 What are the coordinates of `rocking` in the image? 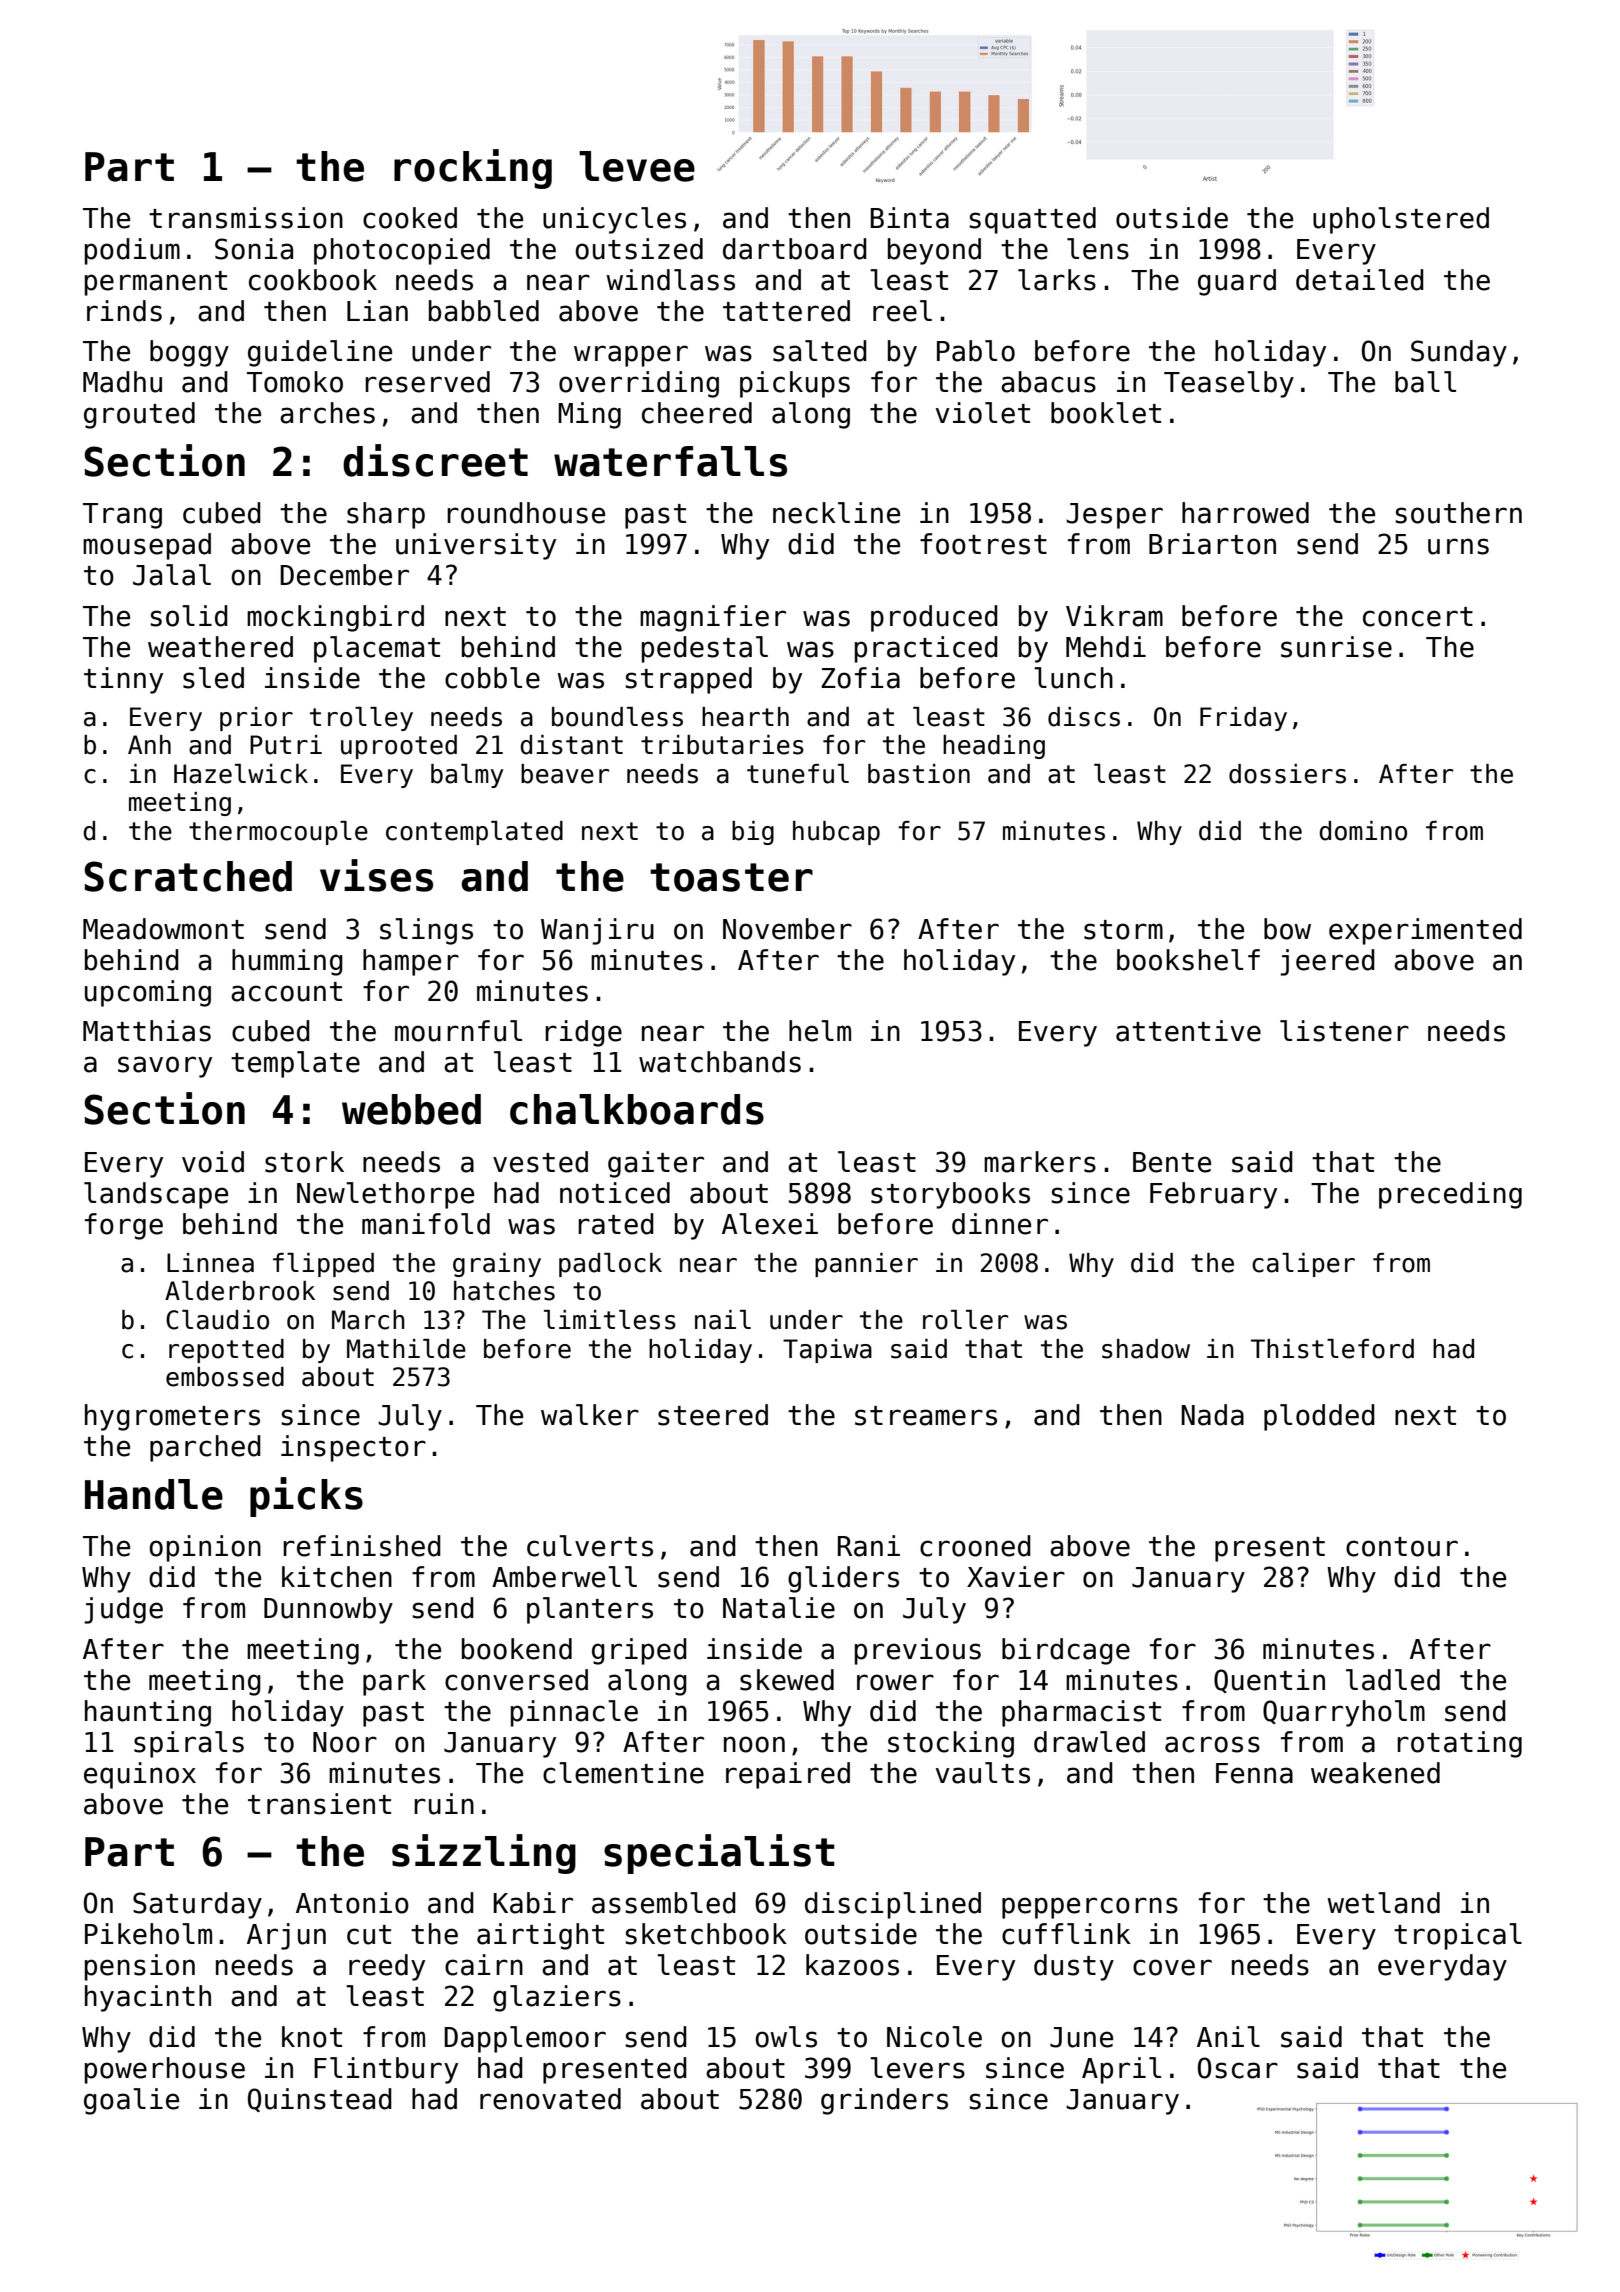 It's located at (473, 169).
